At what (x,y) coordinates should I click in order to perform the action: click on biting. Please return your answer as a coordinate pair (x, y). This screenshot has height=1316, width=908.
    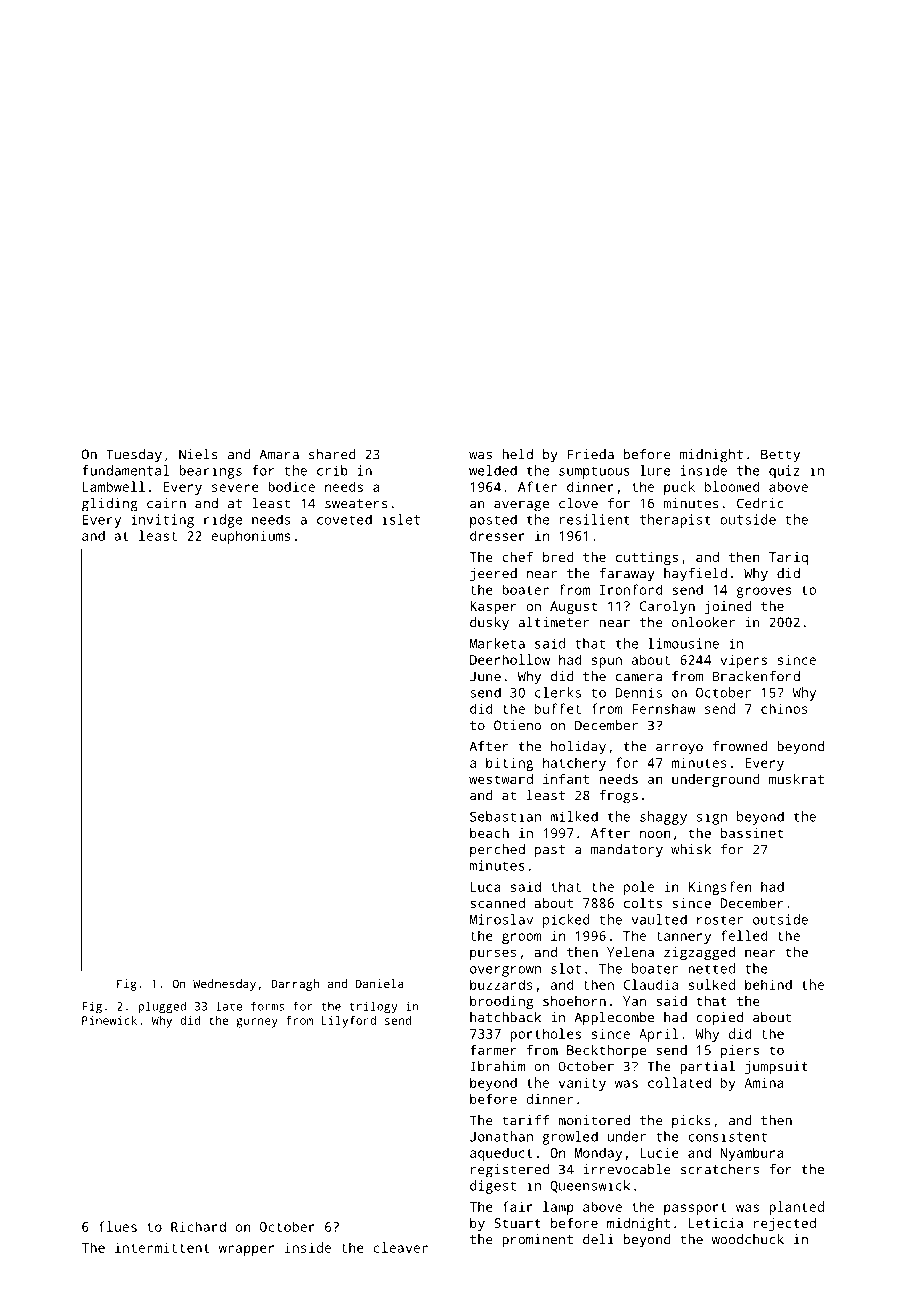
    Looking at the image, I should click on (509, 764).
